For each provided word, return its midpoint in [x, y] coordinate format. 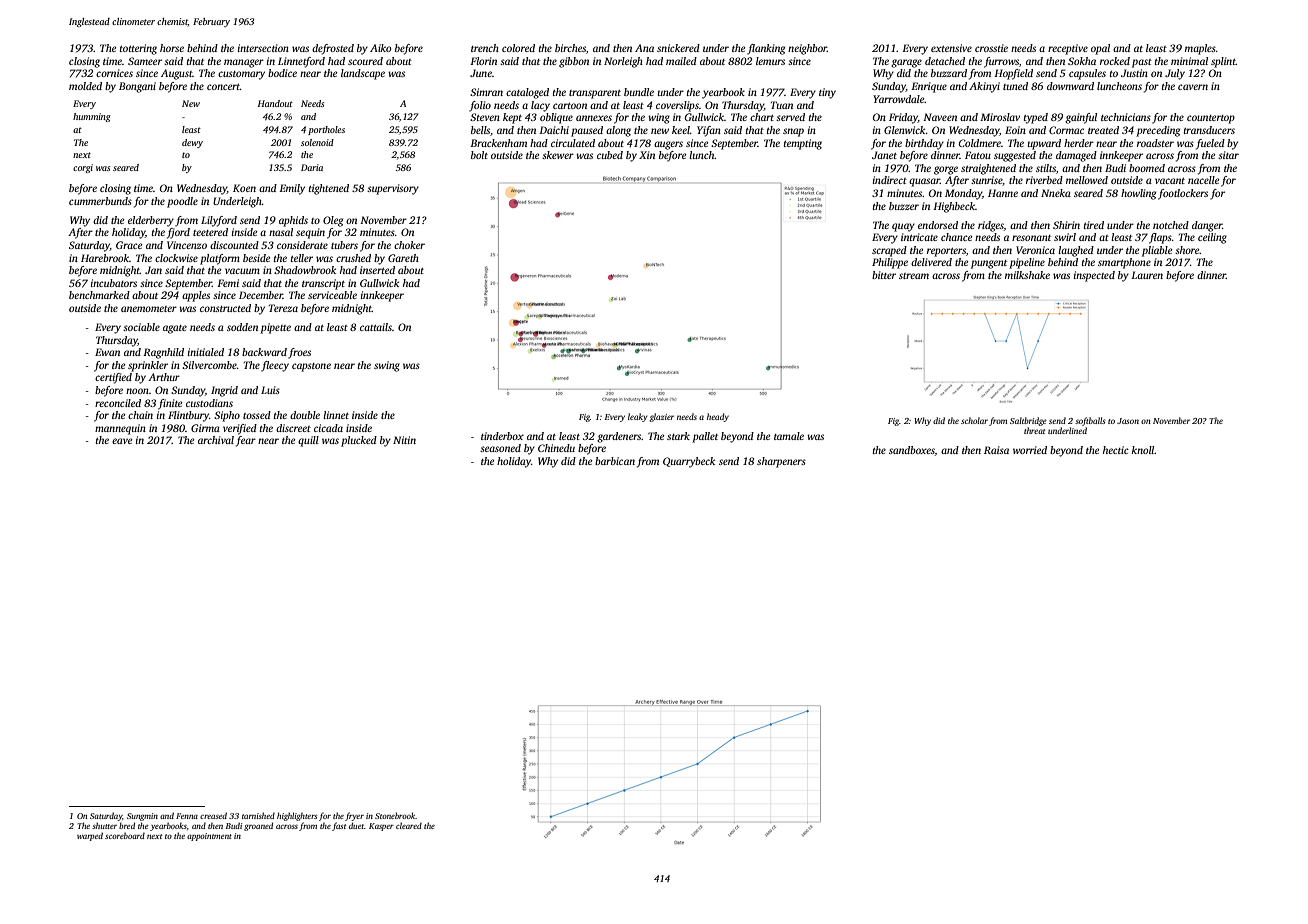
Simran [486, 92]
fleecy [275, 366]
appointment [209, 837]
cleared [409, 825]
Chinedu [556, 448]
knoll [1143, 450]
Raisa [996, 450]
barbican [615, 461]
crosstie [991, 48]
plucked [359, 441]
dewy [192, 143]
